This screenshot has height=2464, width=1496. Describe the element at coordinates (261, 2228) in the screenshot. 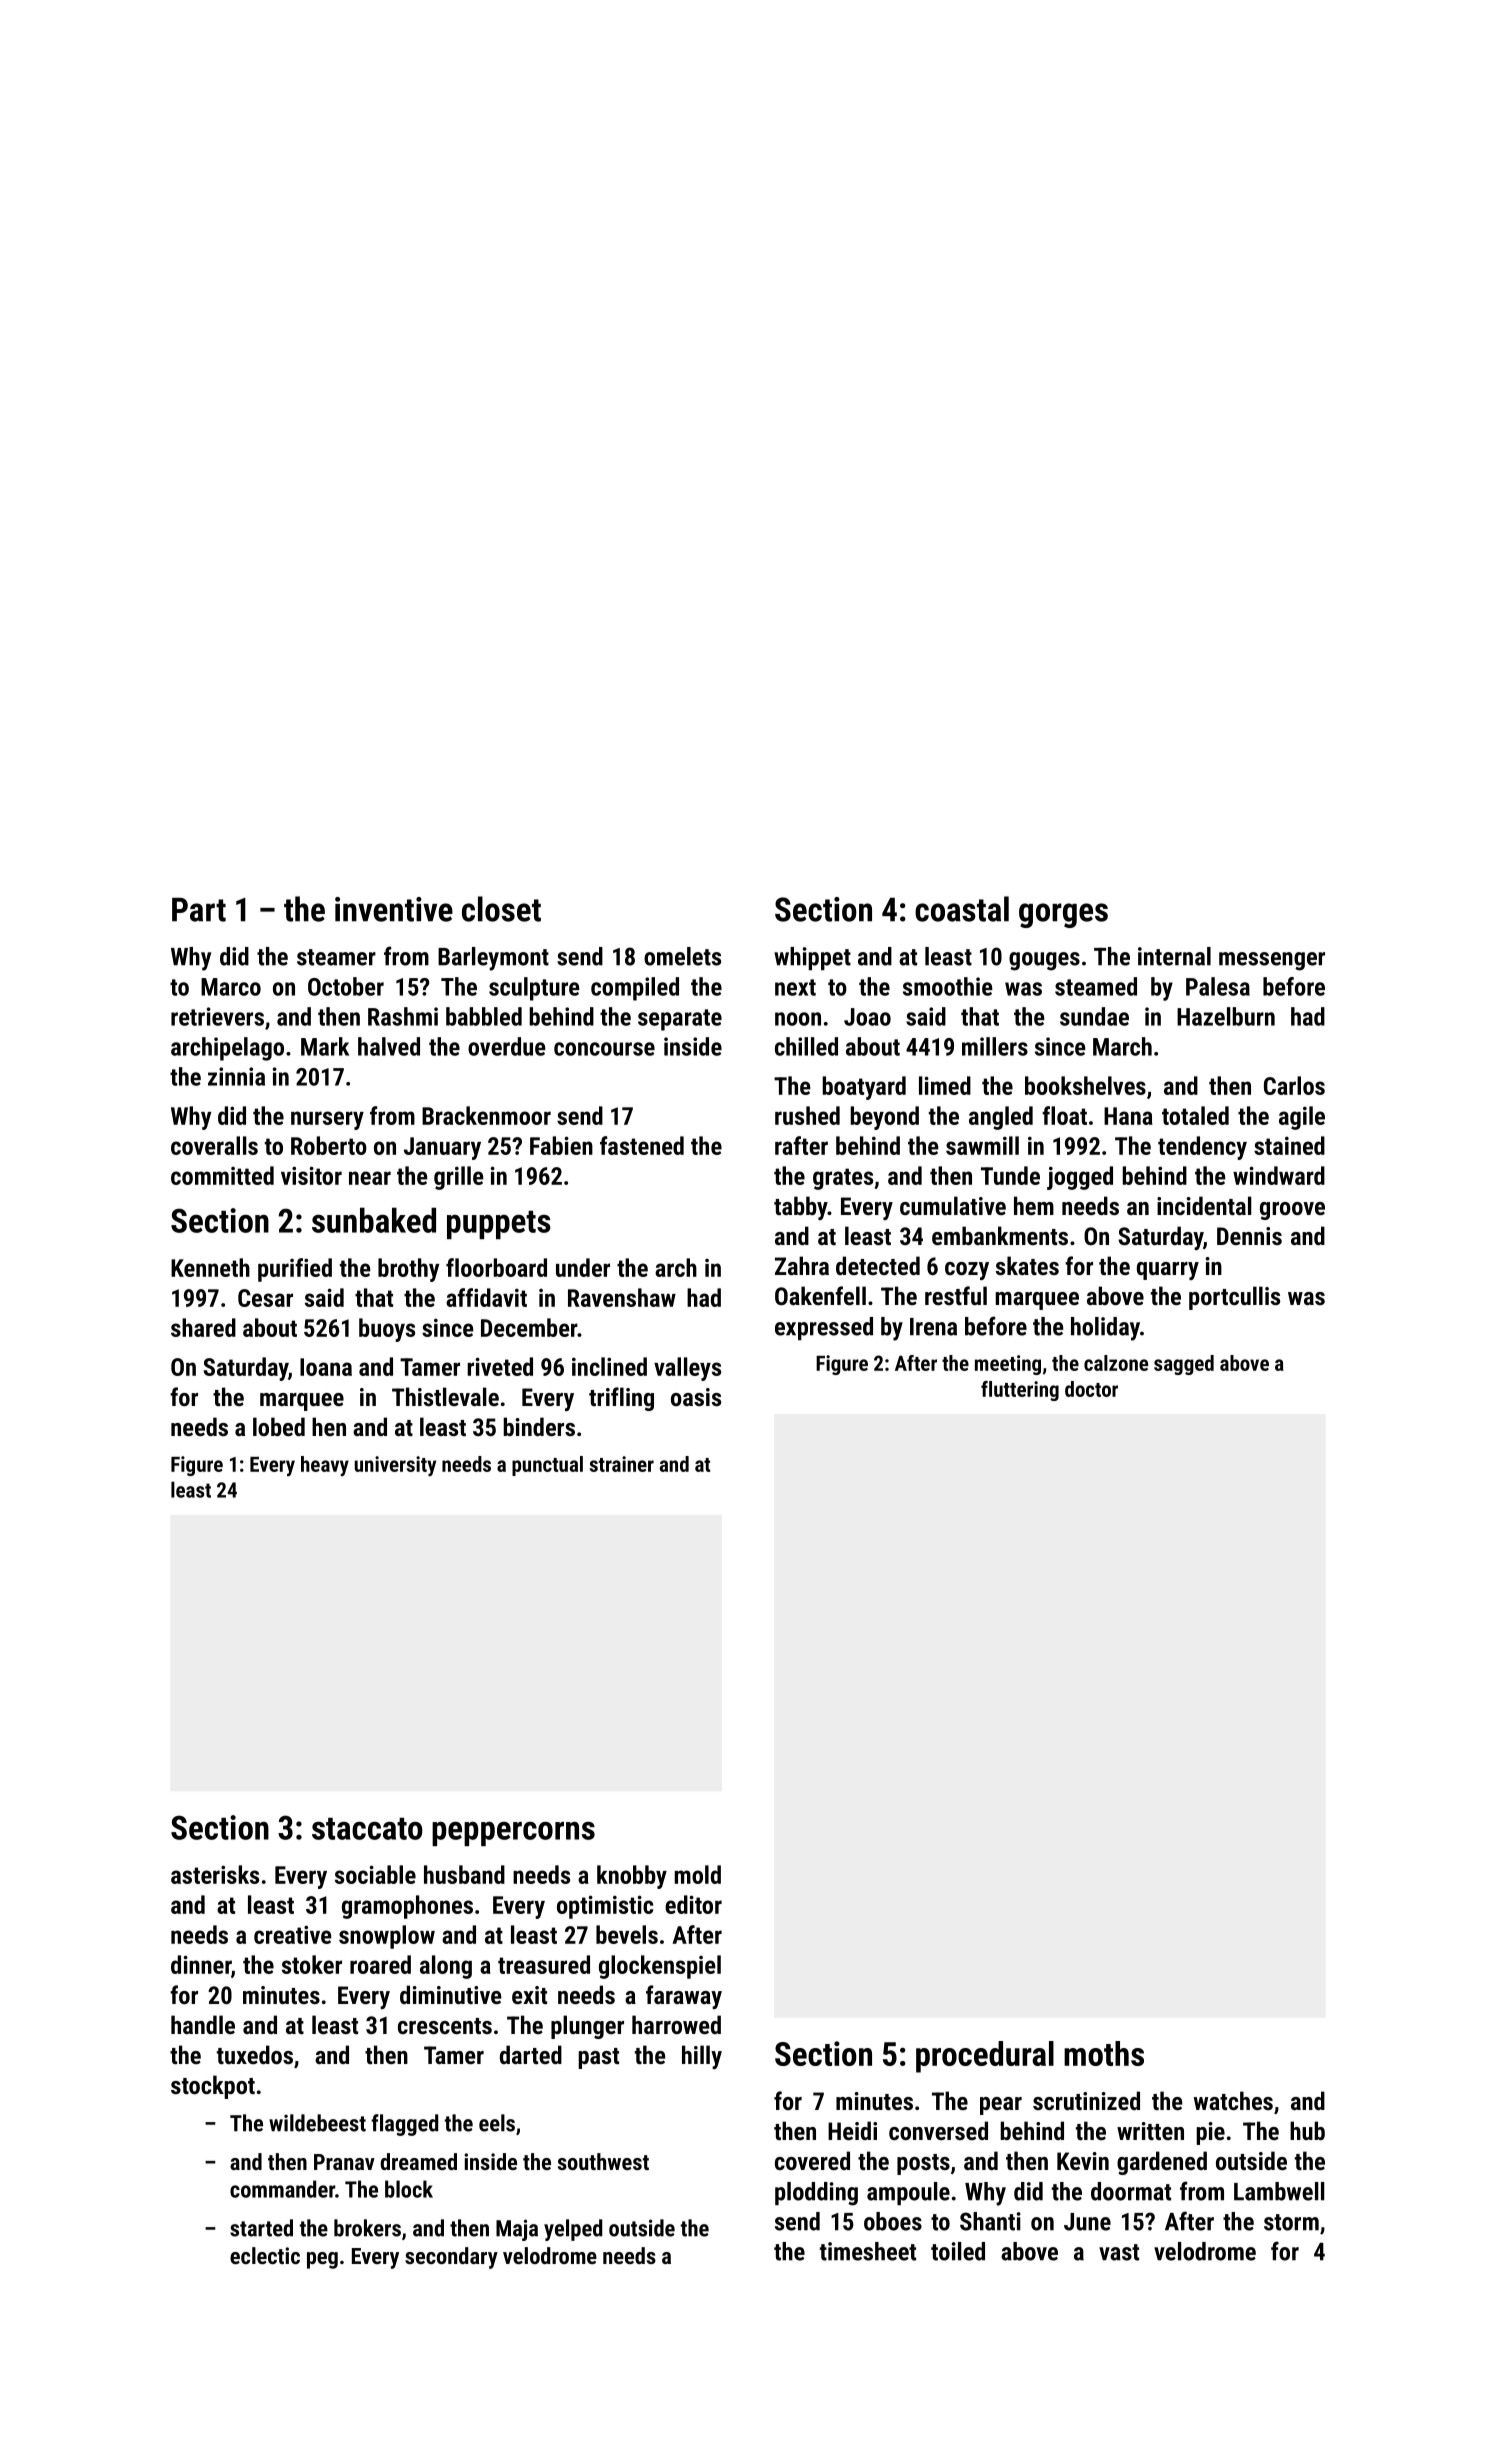

I see `started` at that location.
